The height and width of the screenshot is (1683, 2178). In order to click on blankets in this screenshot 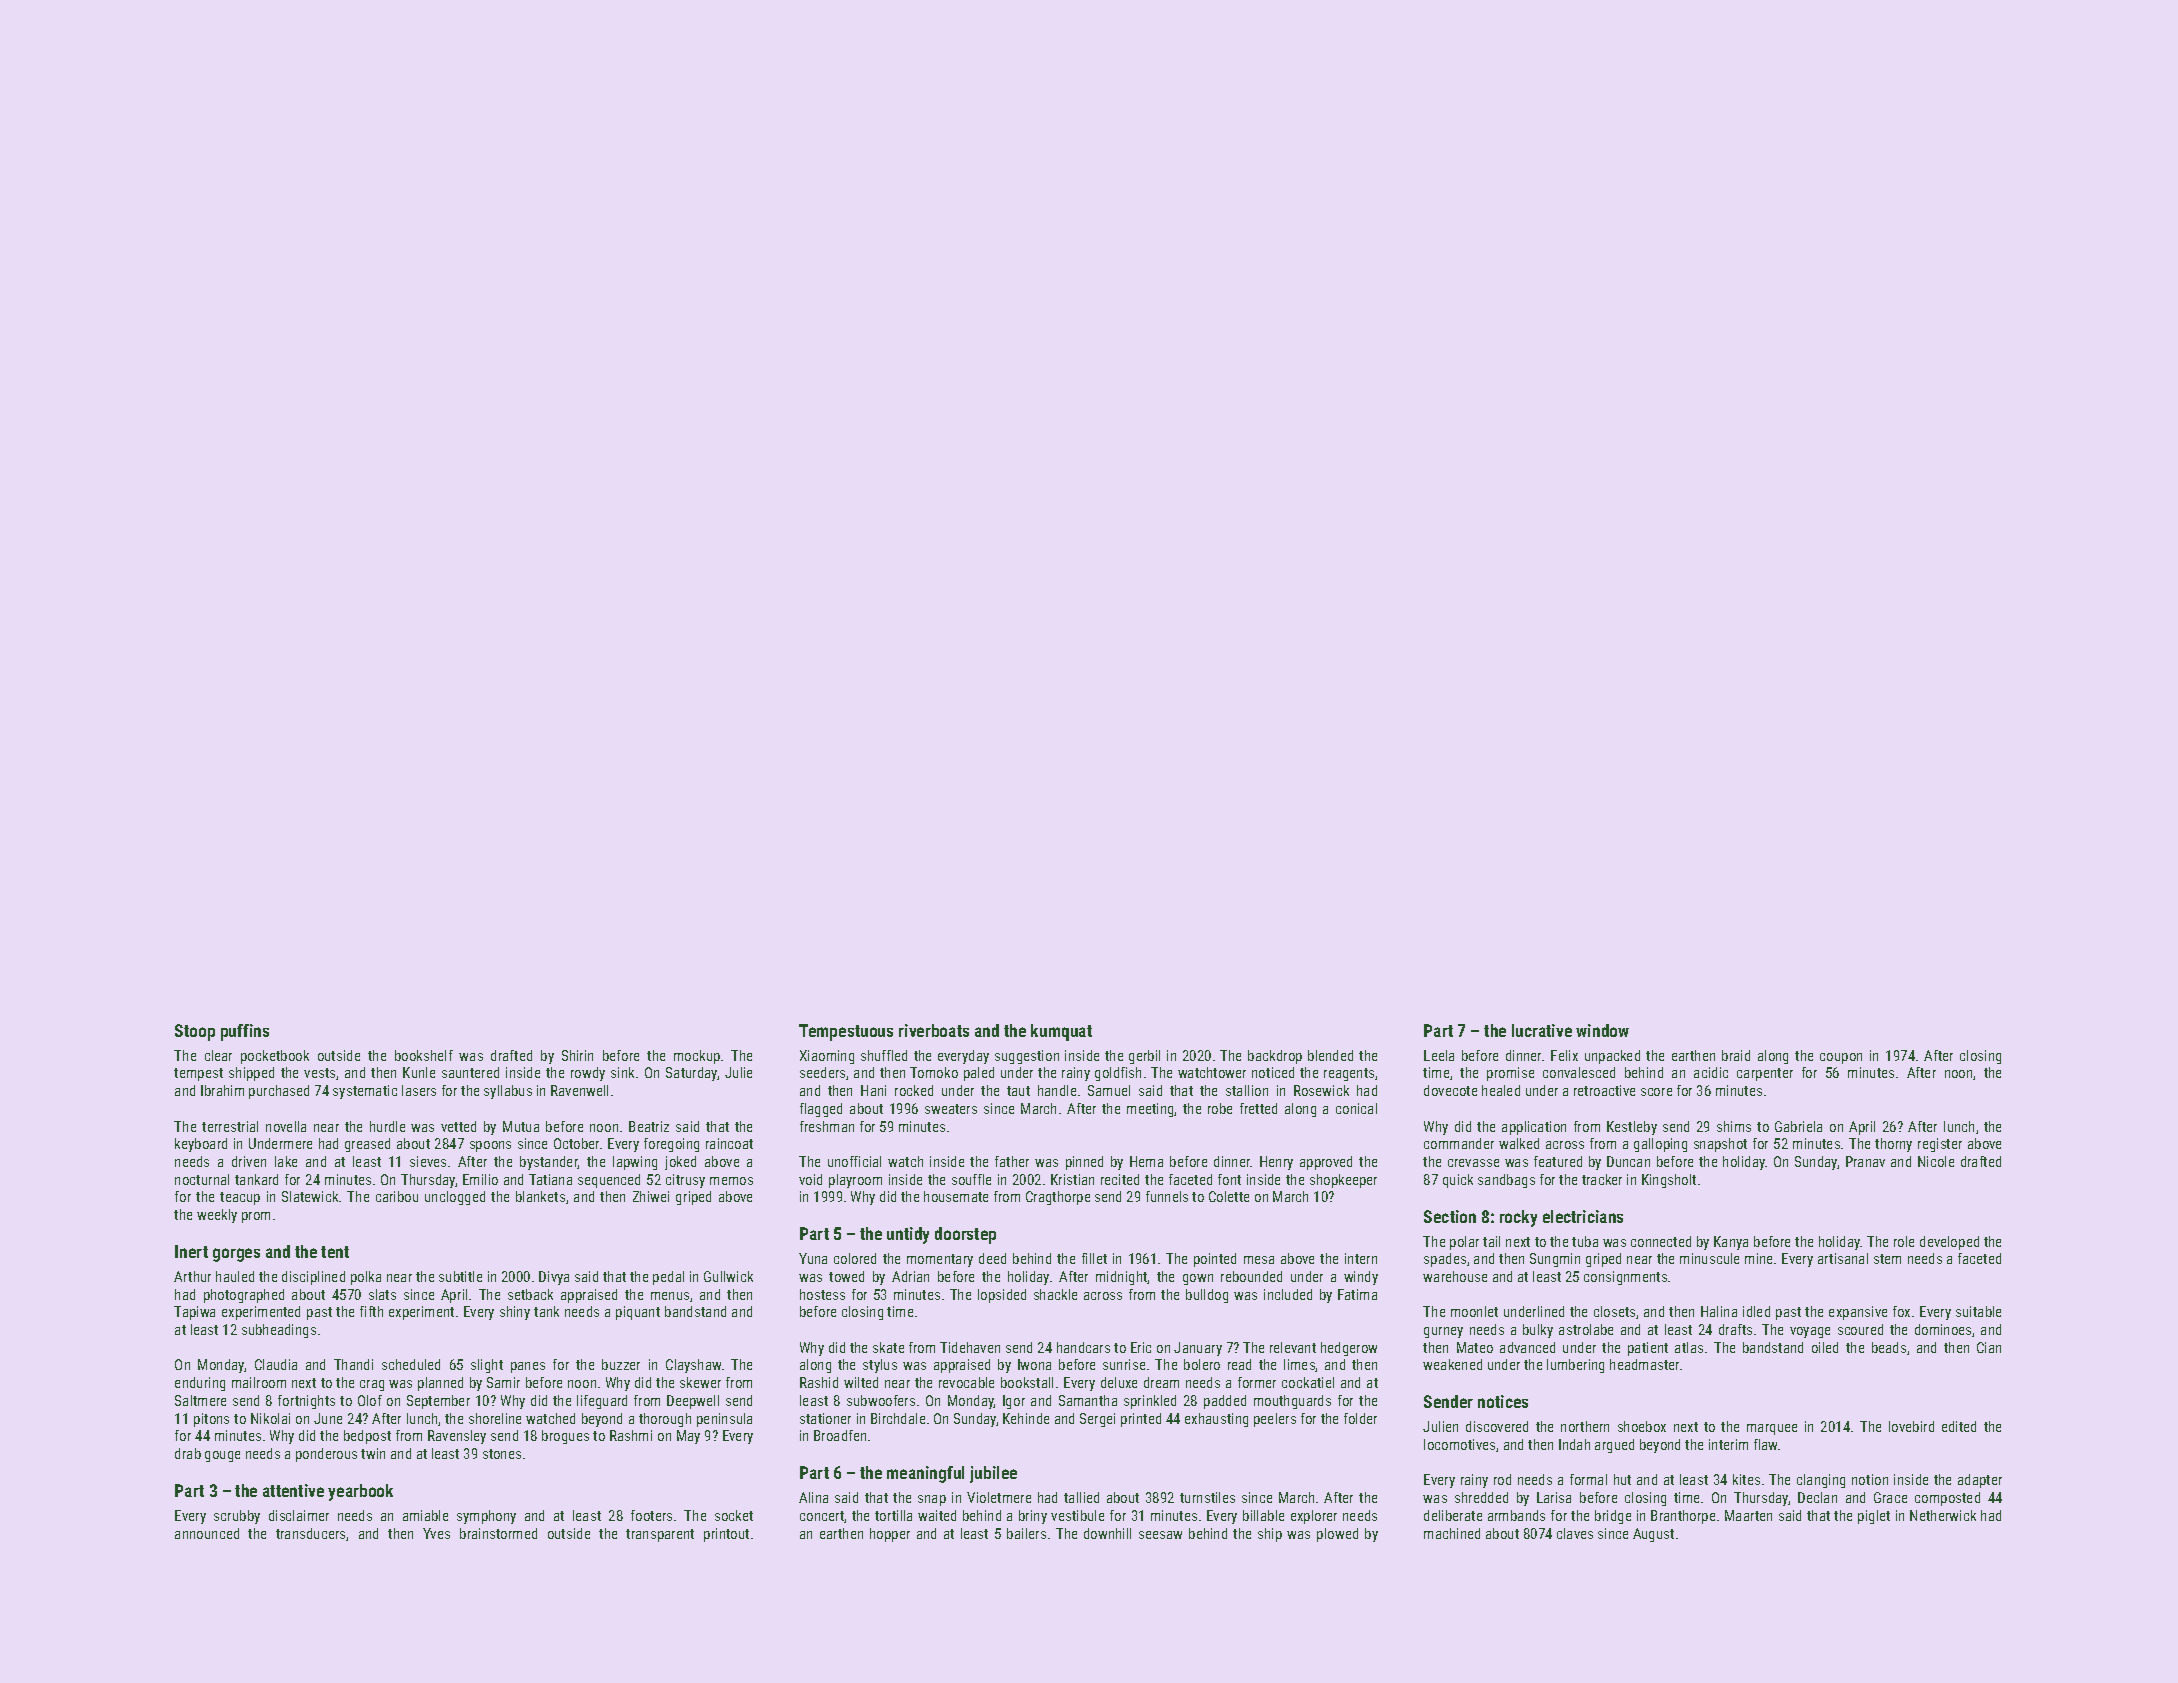, I will do `click(540, 1196)`.
